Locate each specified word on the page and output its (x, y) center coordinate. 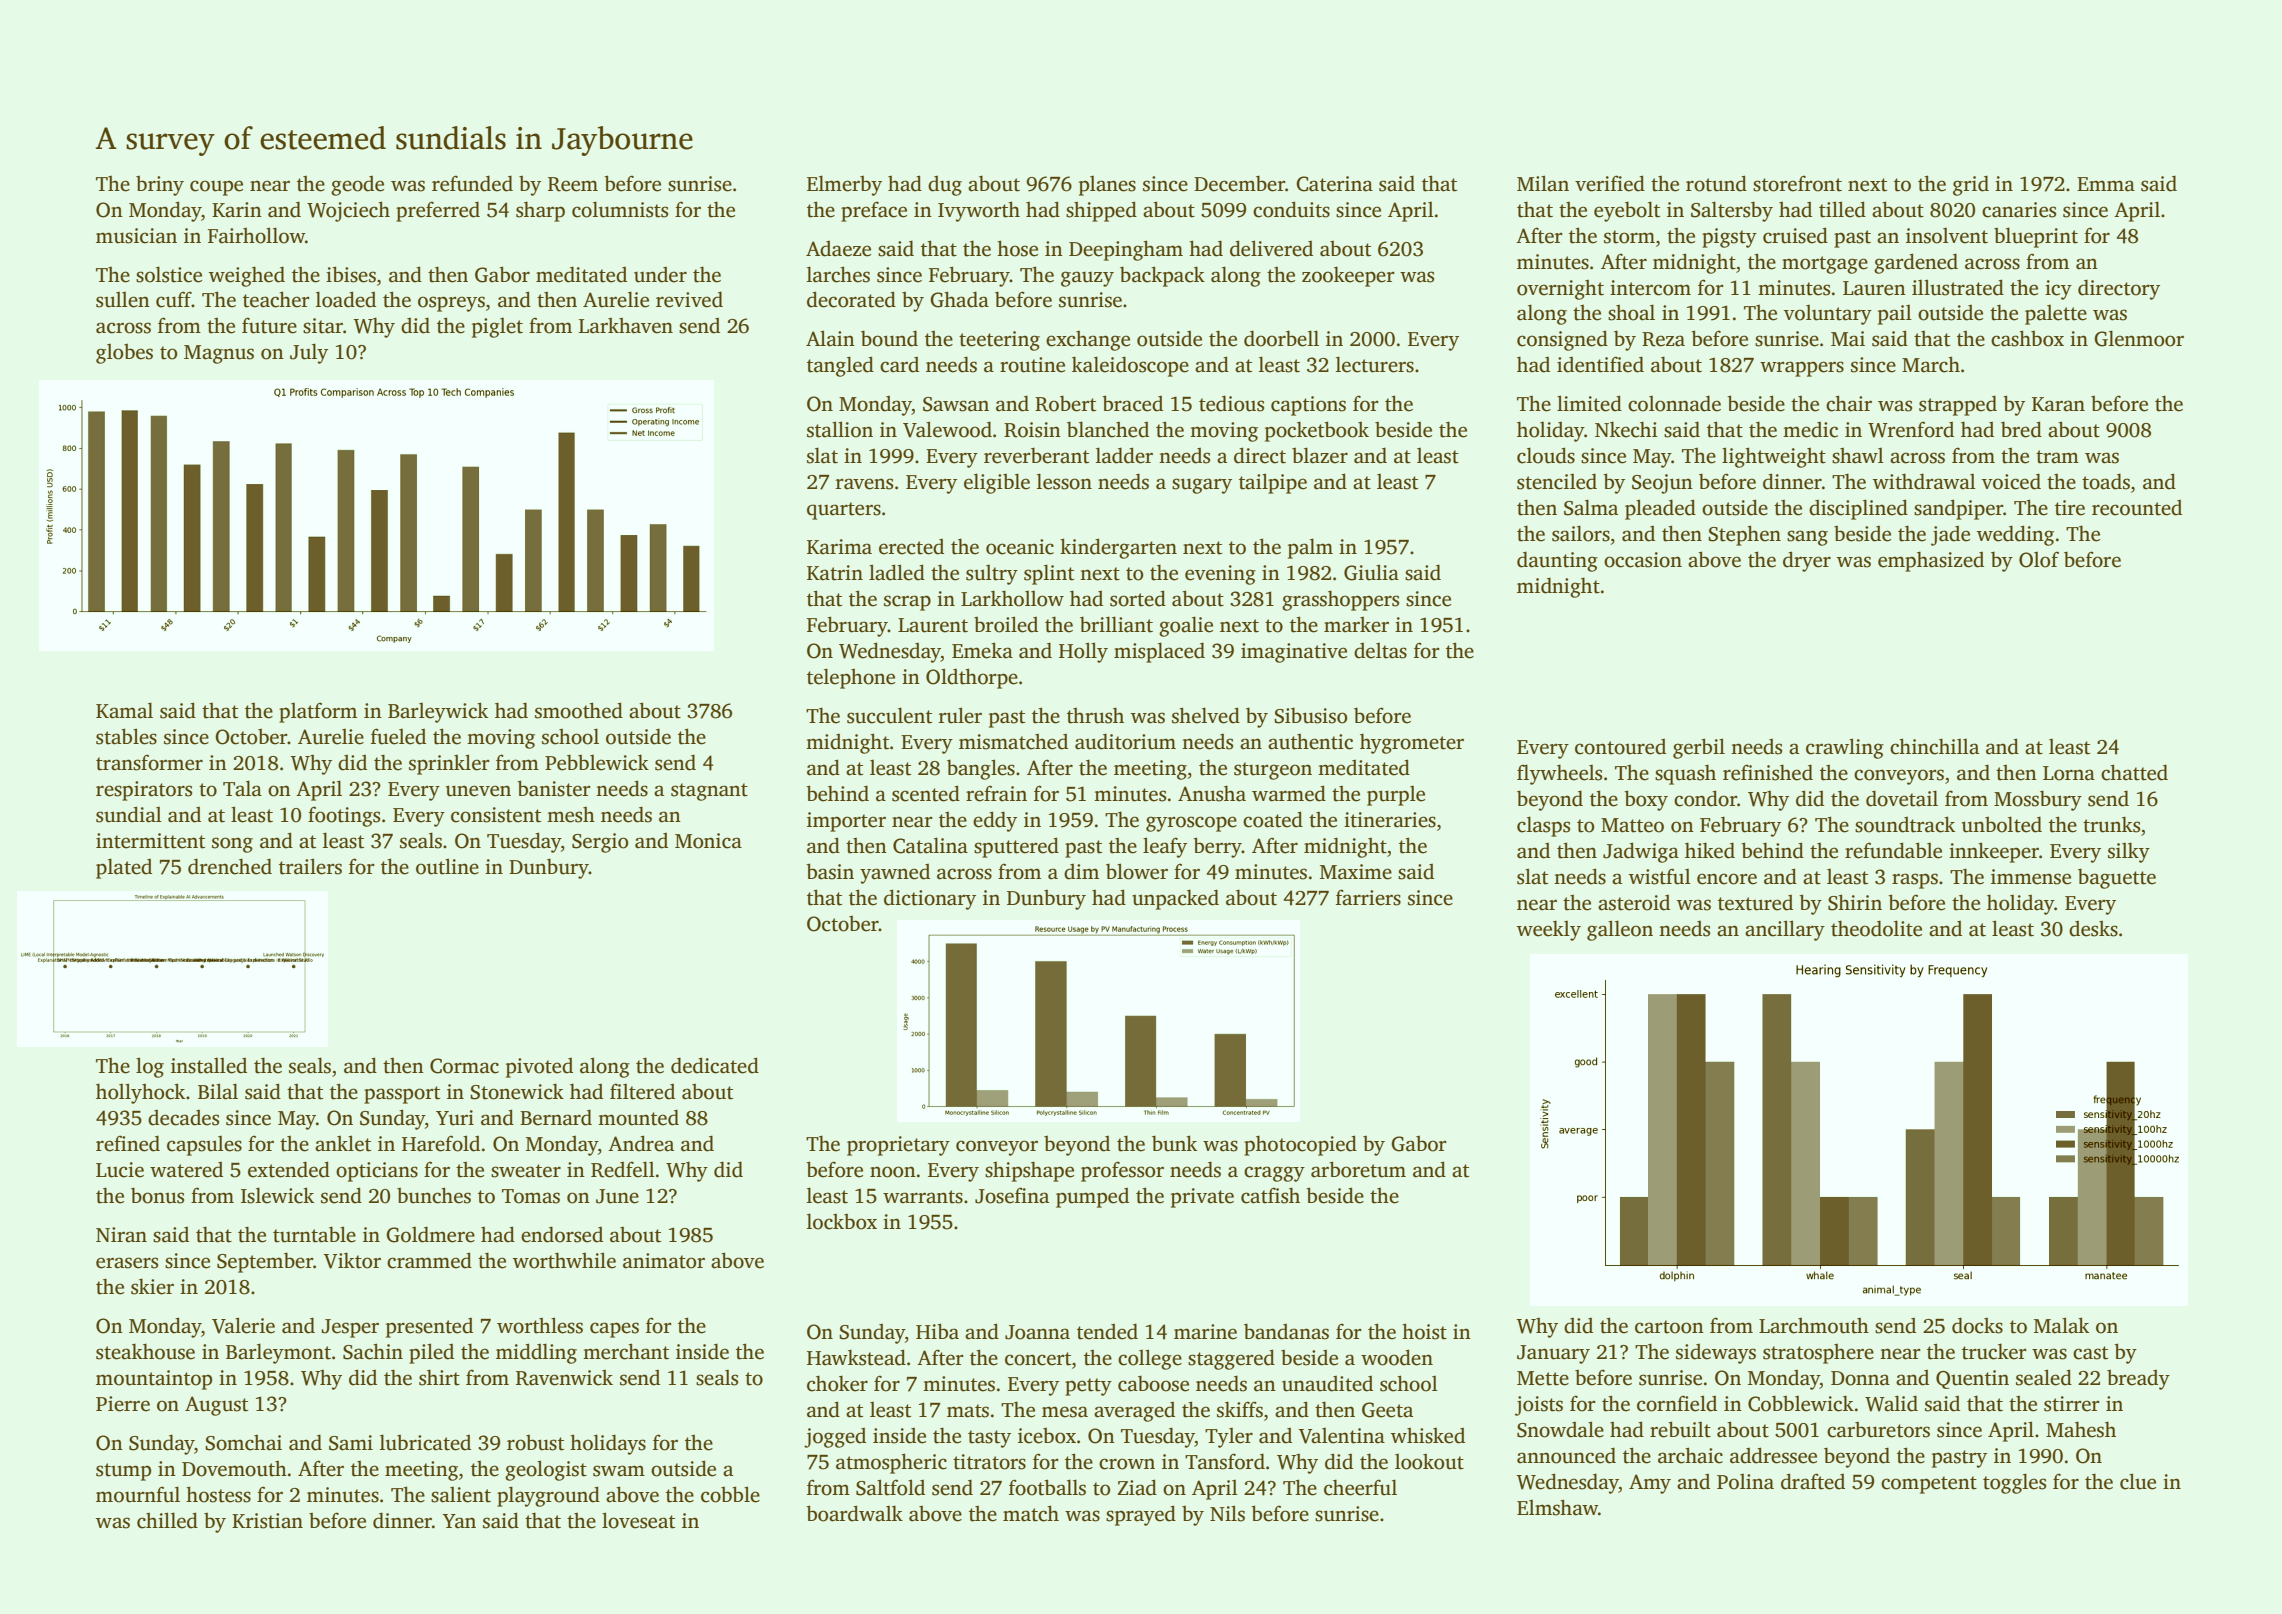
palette (2056, 315)
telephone (851, 678)
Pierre (123, 1404)
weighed (247, 276)
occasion (1643, 560)
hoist (1424, 1331)
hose (1017, 248)
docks (1977, 1325)
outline (447, 866)
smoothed (579, 710)
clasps (1543, 826)
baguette (2117, 878)
